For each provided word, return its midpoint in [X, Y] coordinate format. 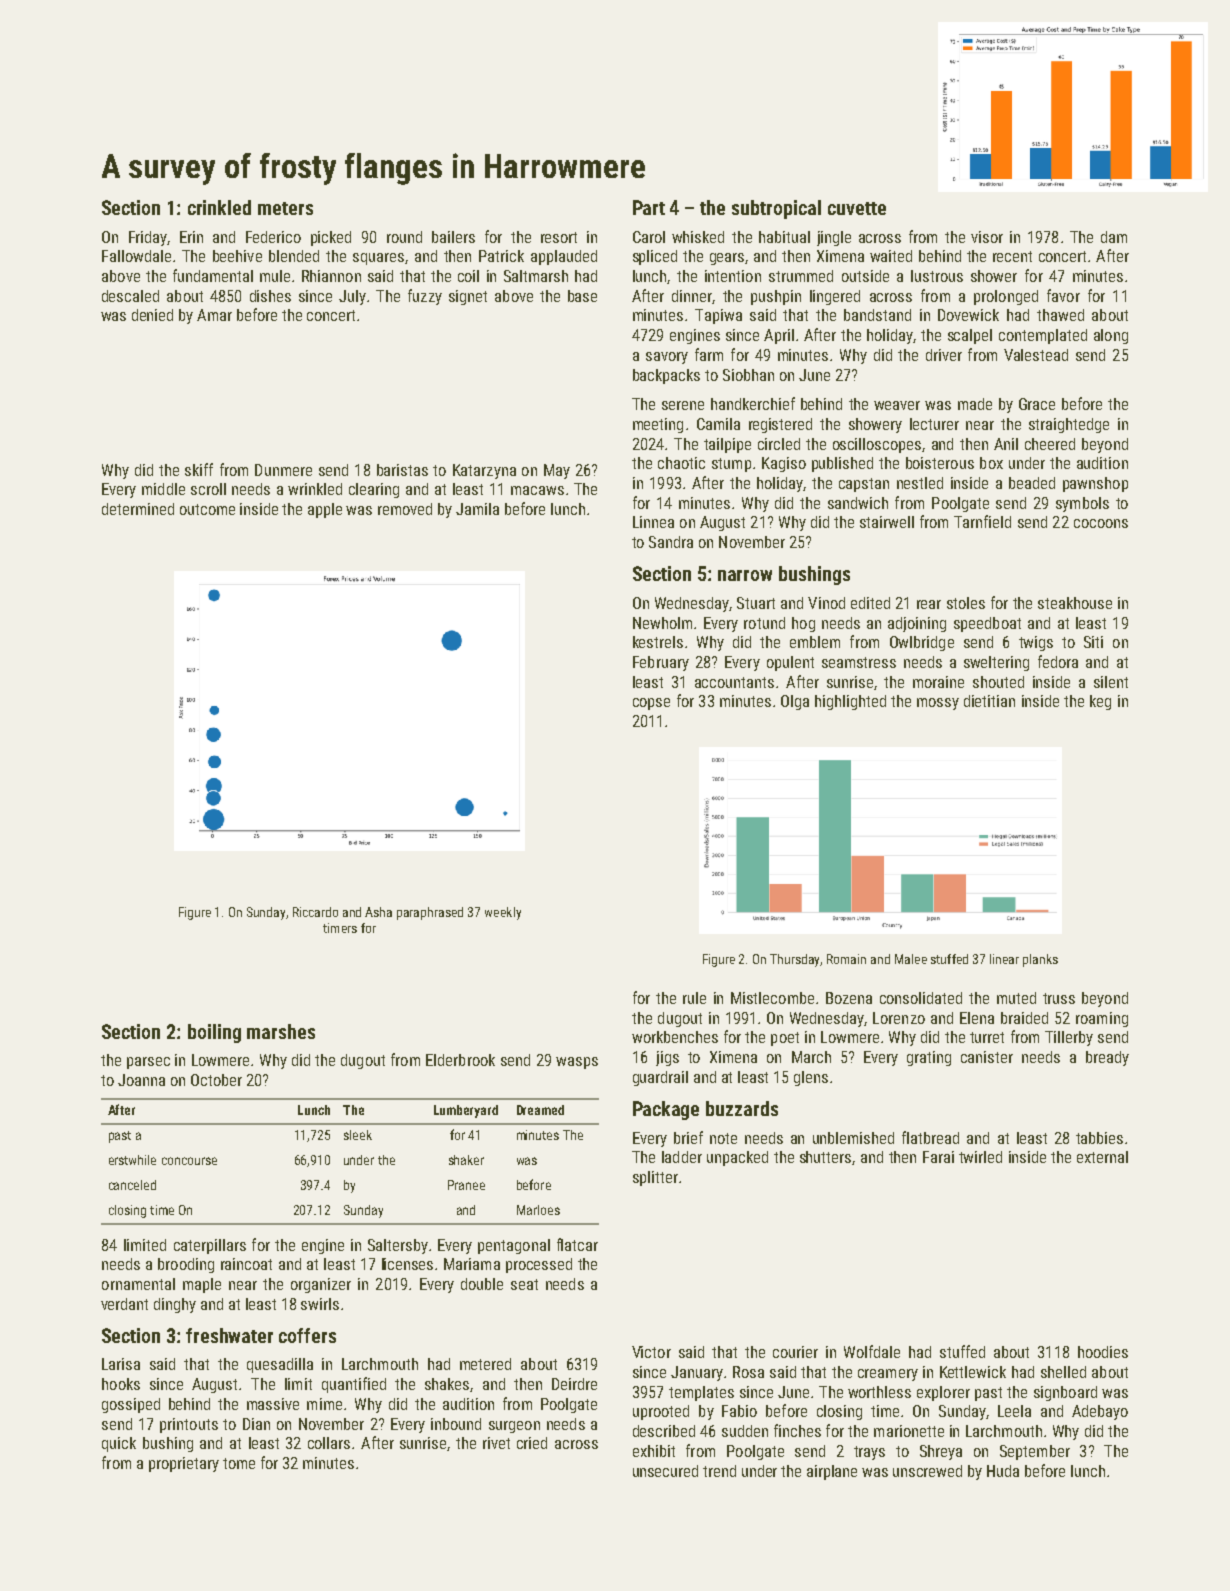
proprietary [184, 1464]
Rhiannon [331, 276]
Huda [1003, 1471]
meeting [658, 425]
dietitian [989, 701]
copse [651, 704]
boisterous [940, 463]
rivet [496, 1443]
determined [138, 509]
